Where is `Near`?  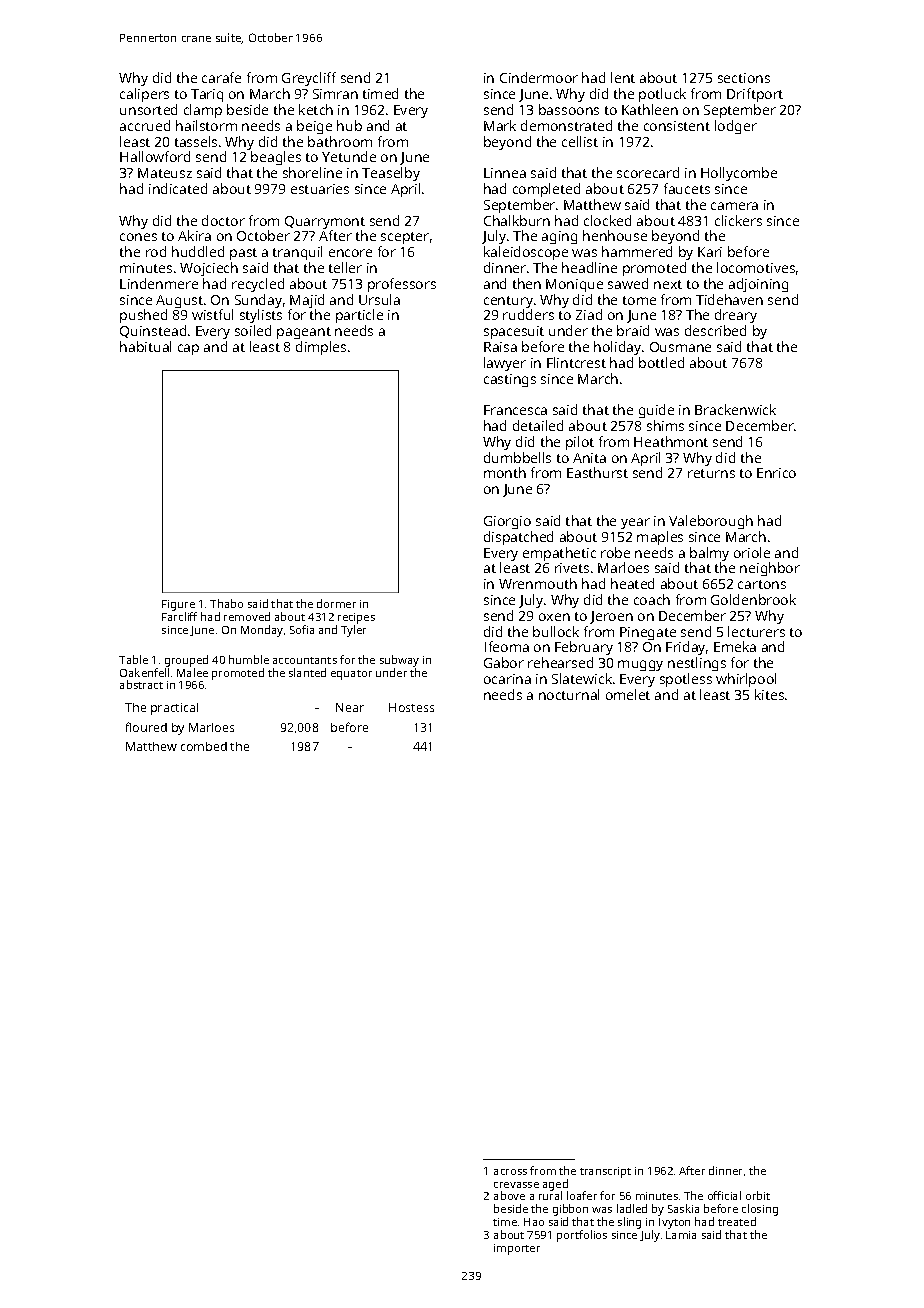
Near is located at coordinates (350, 707).
